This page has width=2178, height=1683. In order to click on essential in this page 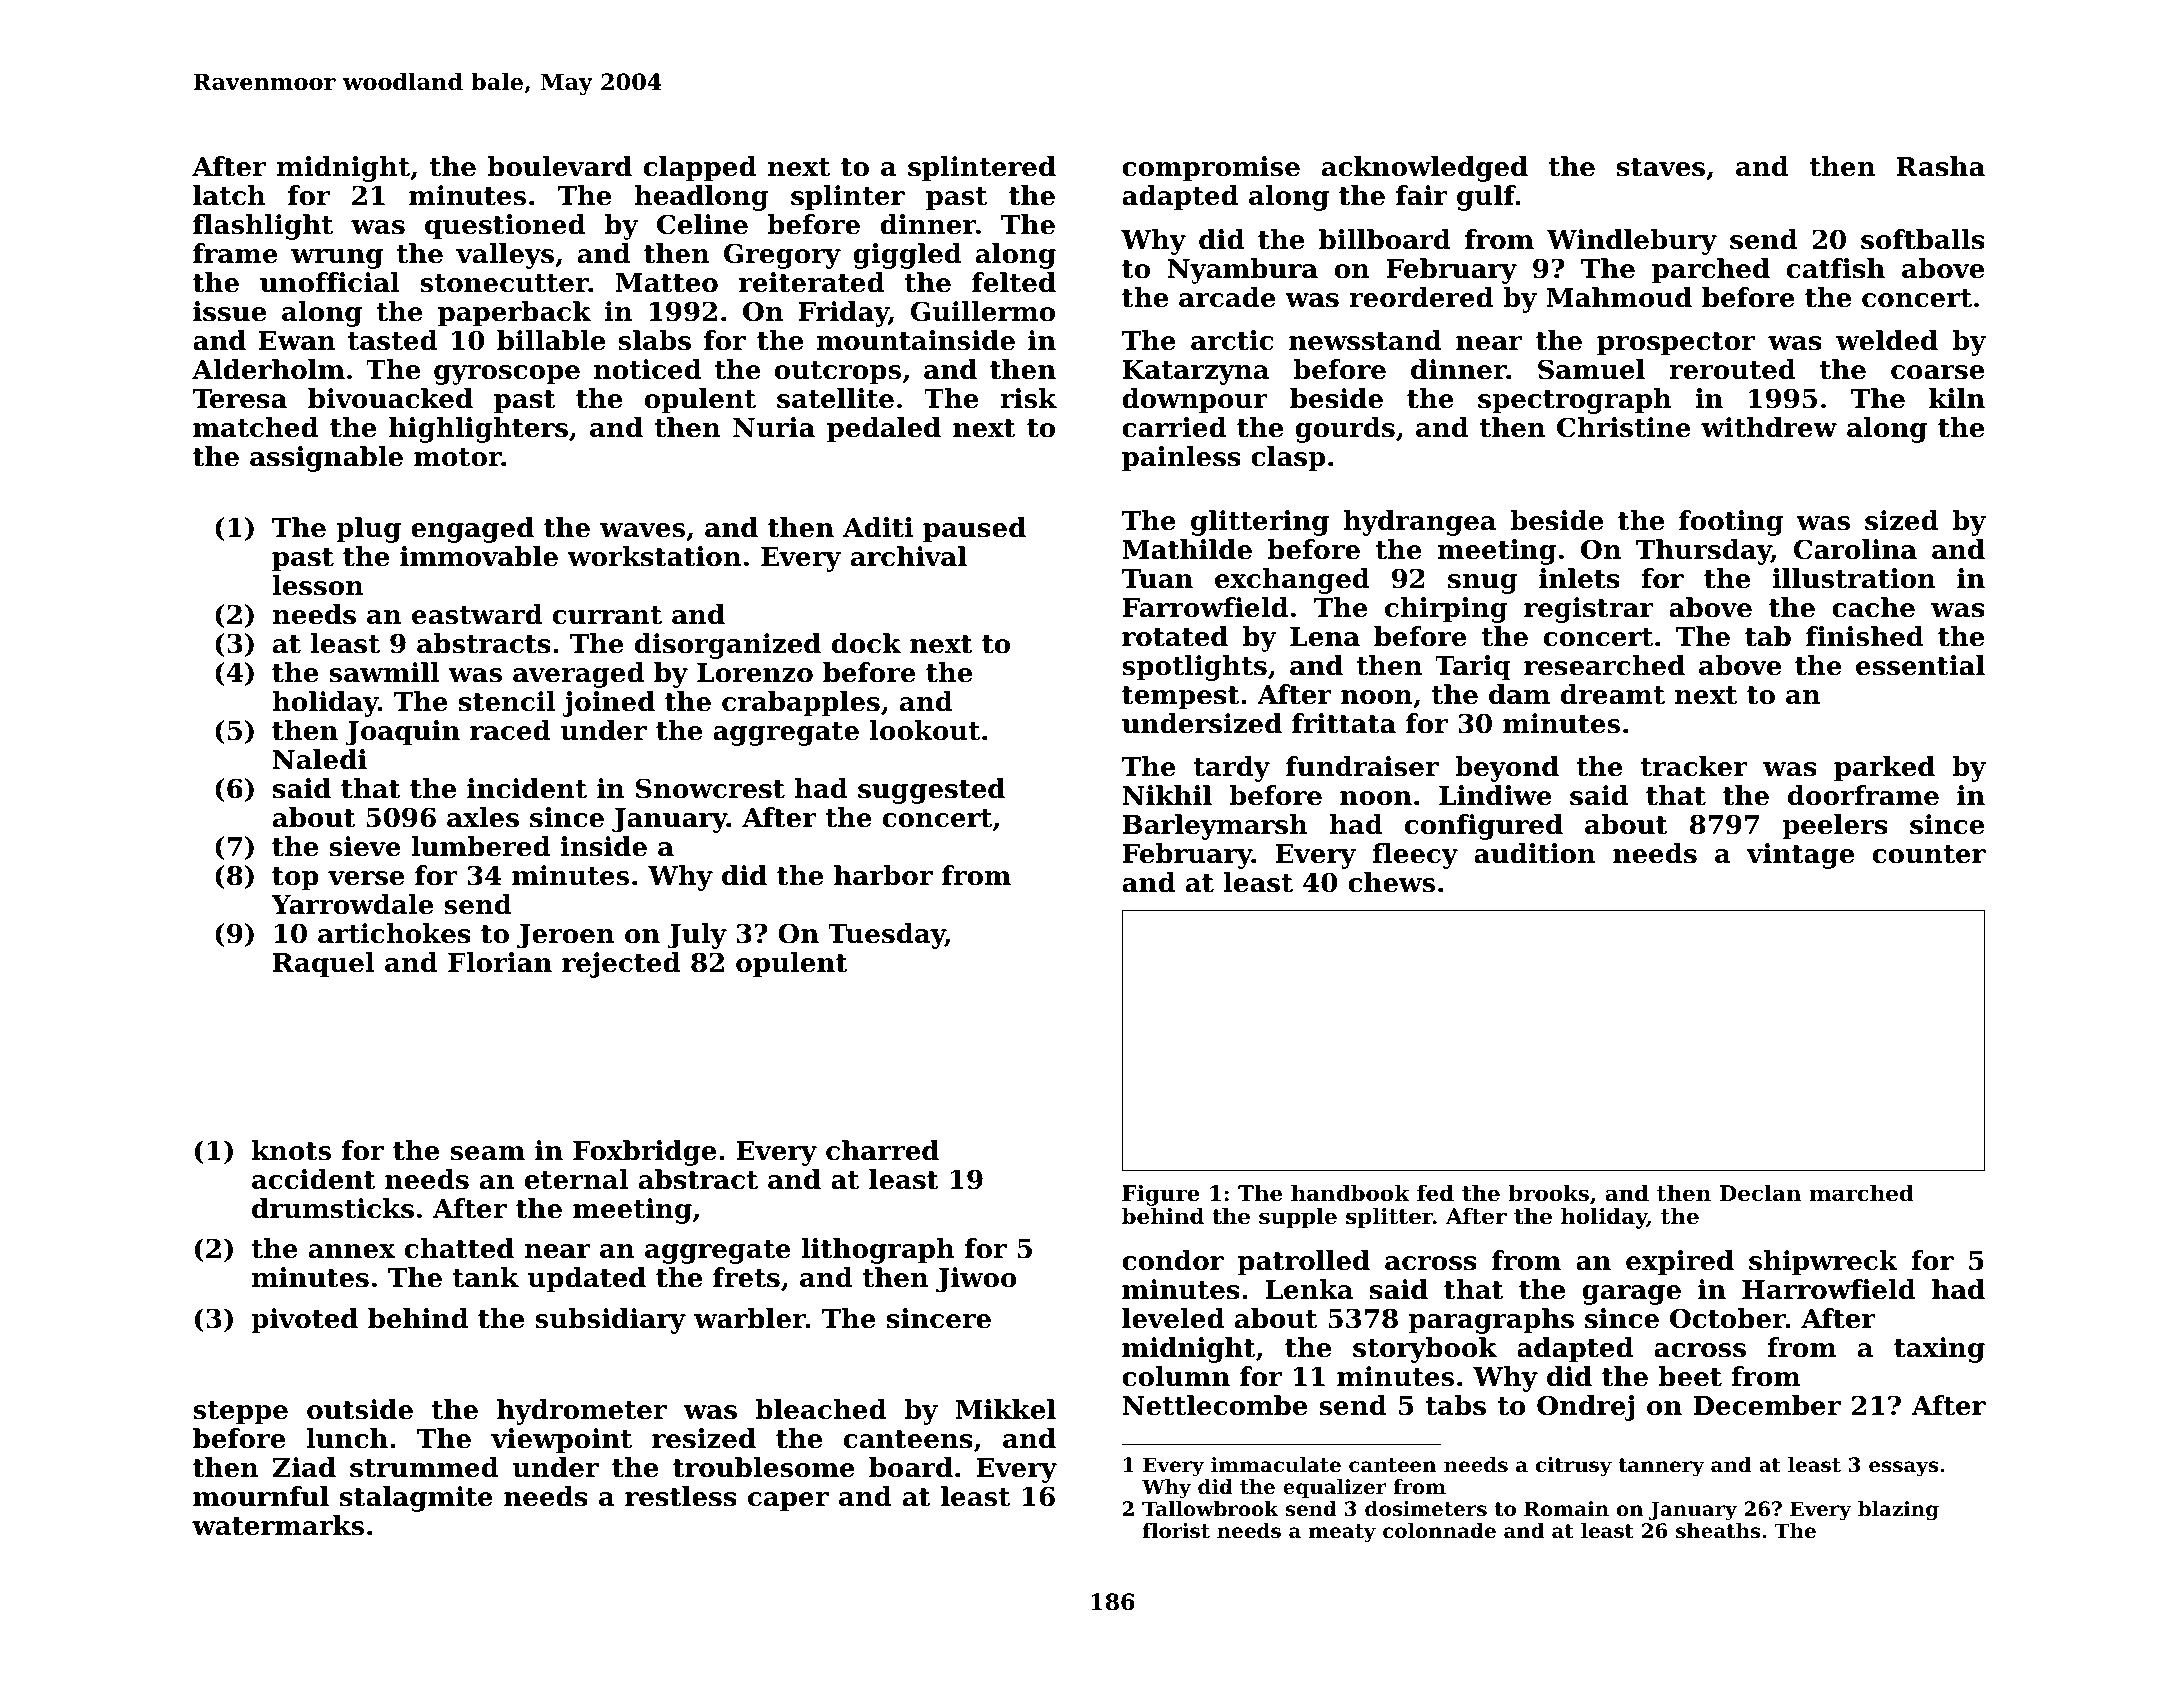, I will do `click(1920, 665)`.
